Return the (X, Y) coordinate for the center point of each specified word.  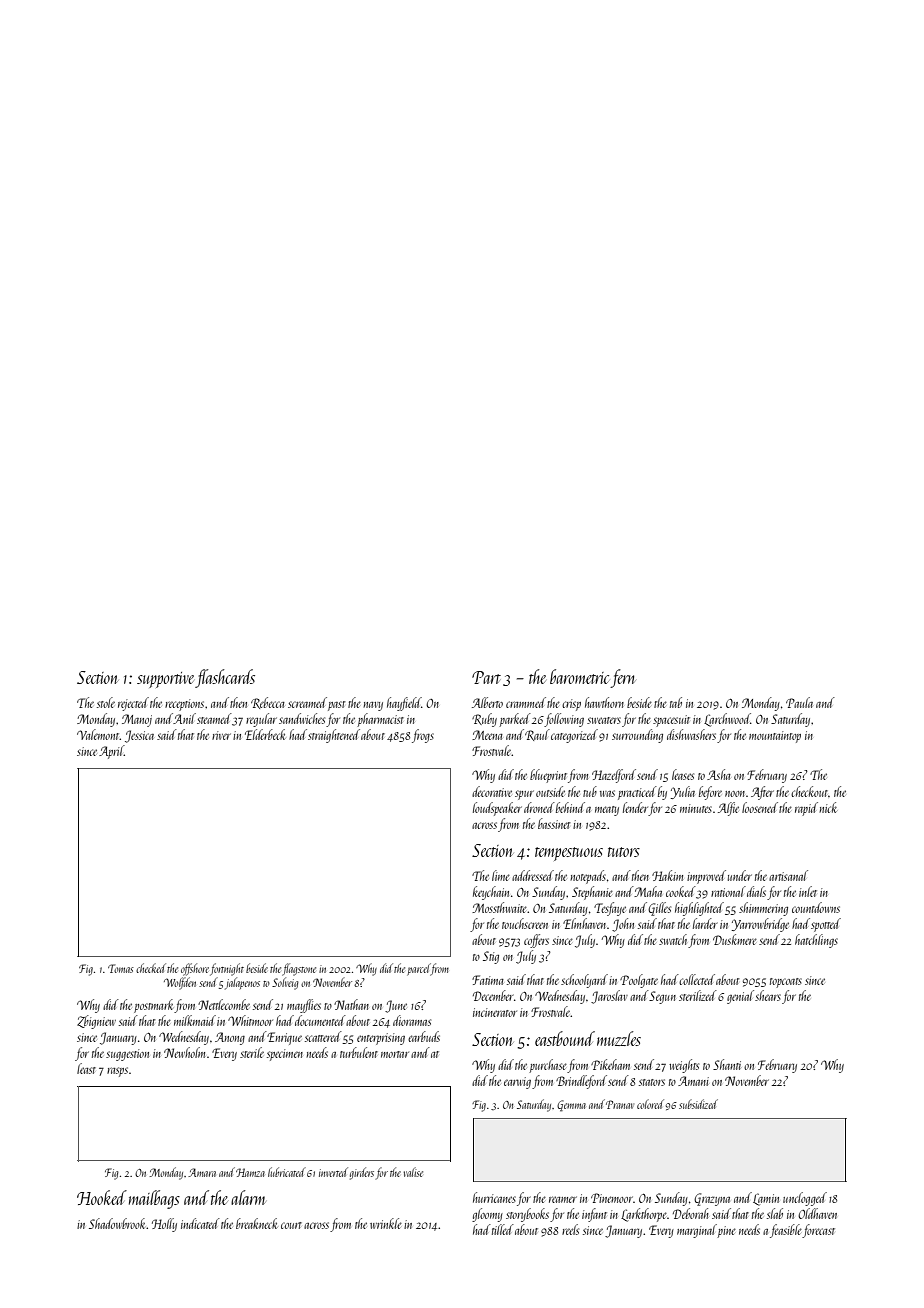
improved (706, 877)
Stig (491, 957)
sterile (252, 1052)
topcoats (786, 983)
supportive (165, 680)
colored (650, 1104)
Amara (202, 1172)
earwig (517, 1083)
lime (501, 875)
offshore (195, 969)
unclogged (805, 1199)
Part (486, 677)
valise (413, 1172)
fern (623, 678)
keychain (491, 893)
